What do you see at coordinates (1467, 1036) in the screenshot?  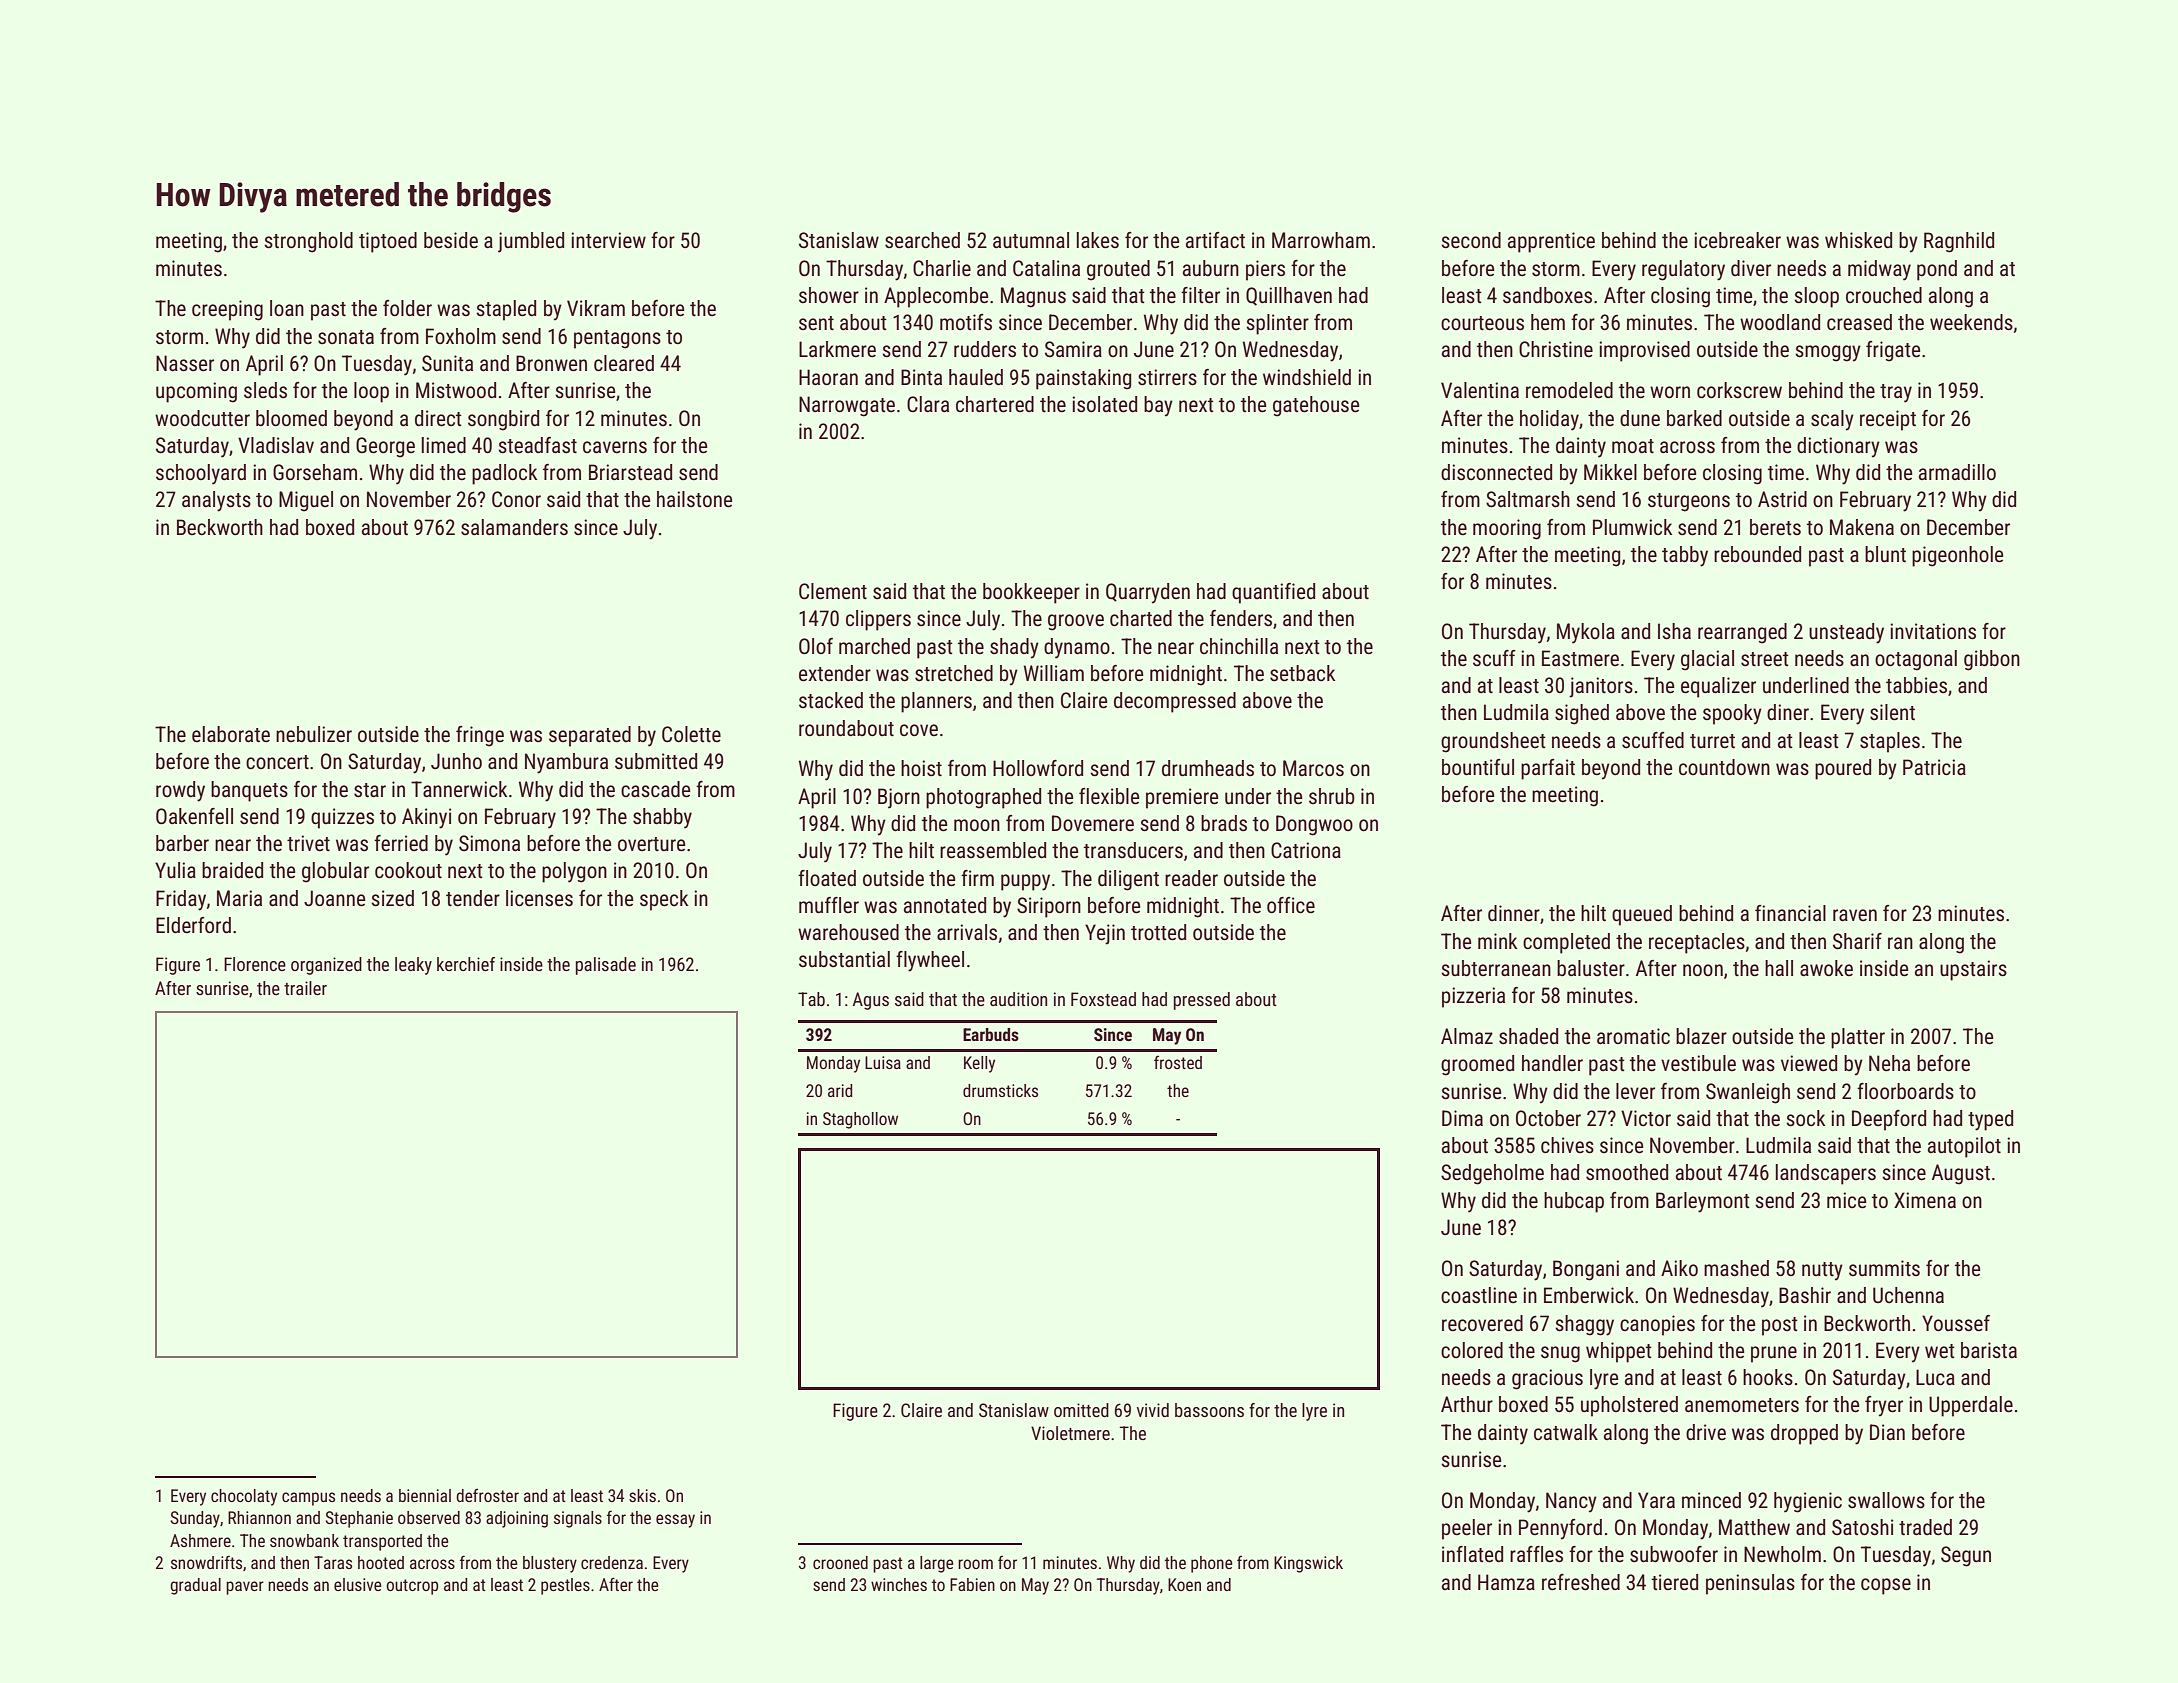 I see `Almaz` at bounding box center [1467, 1036].
